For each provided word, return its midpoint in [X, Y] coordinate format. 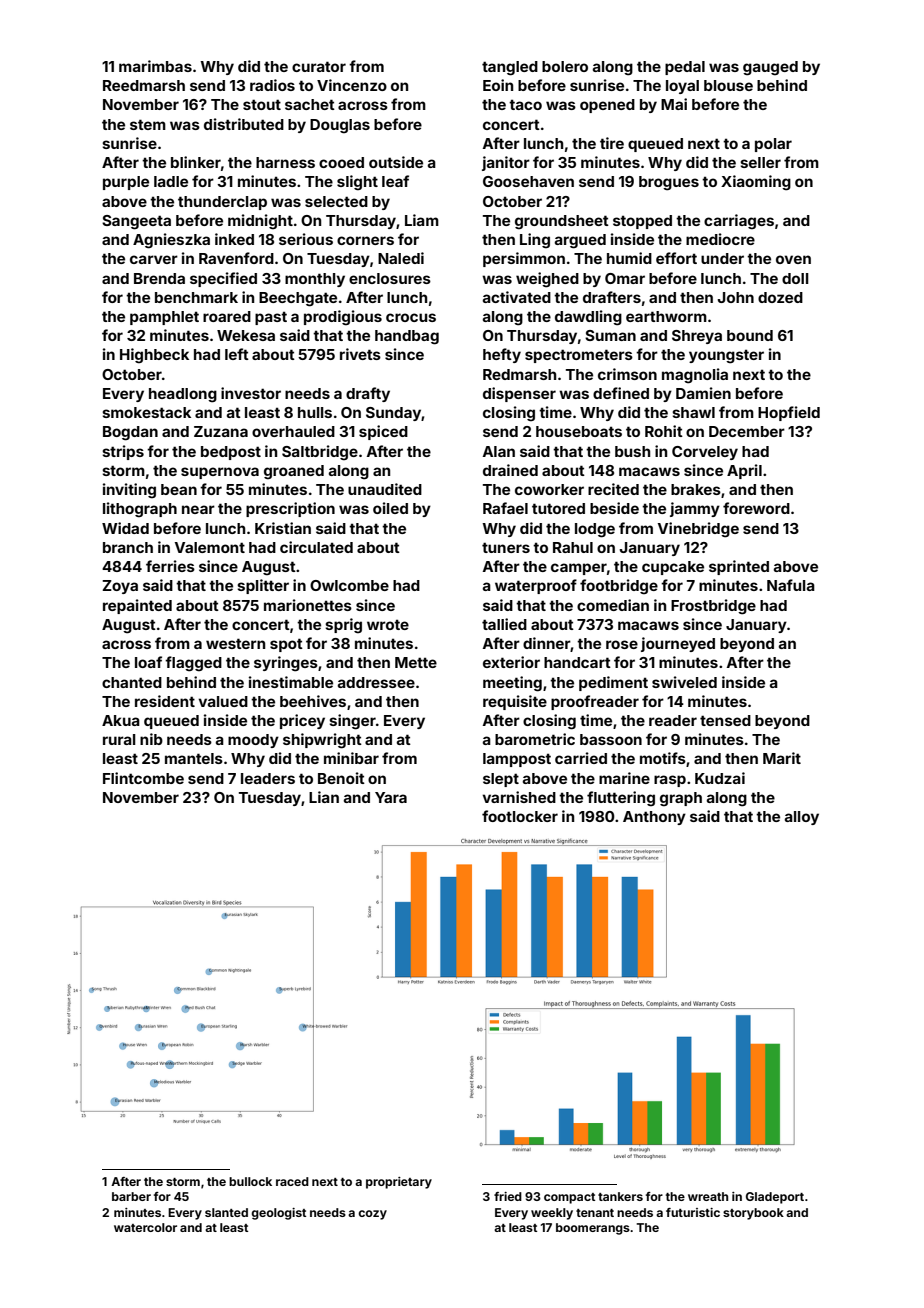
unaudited [385, 489]
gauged [770, 68]
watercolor [145, 1227]
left [237, 354]
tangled [510, 68]
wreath [708, 1196]
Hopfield [789, 413]
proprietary [399, 1183]
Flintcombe [143, 778]
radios [272, 85]
